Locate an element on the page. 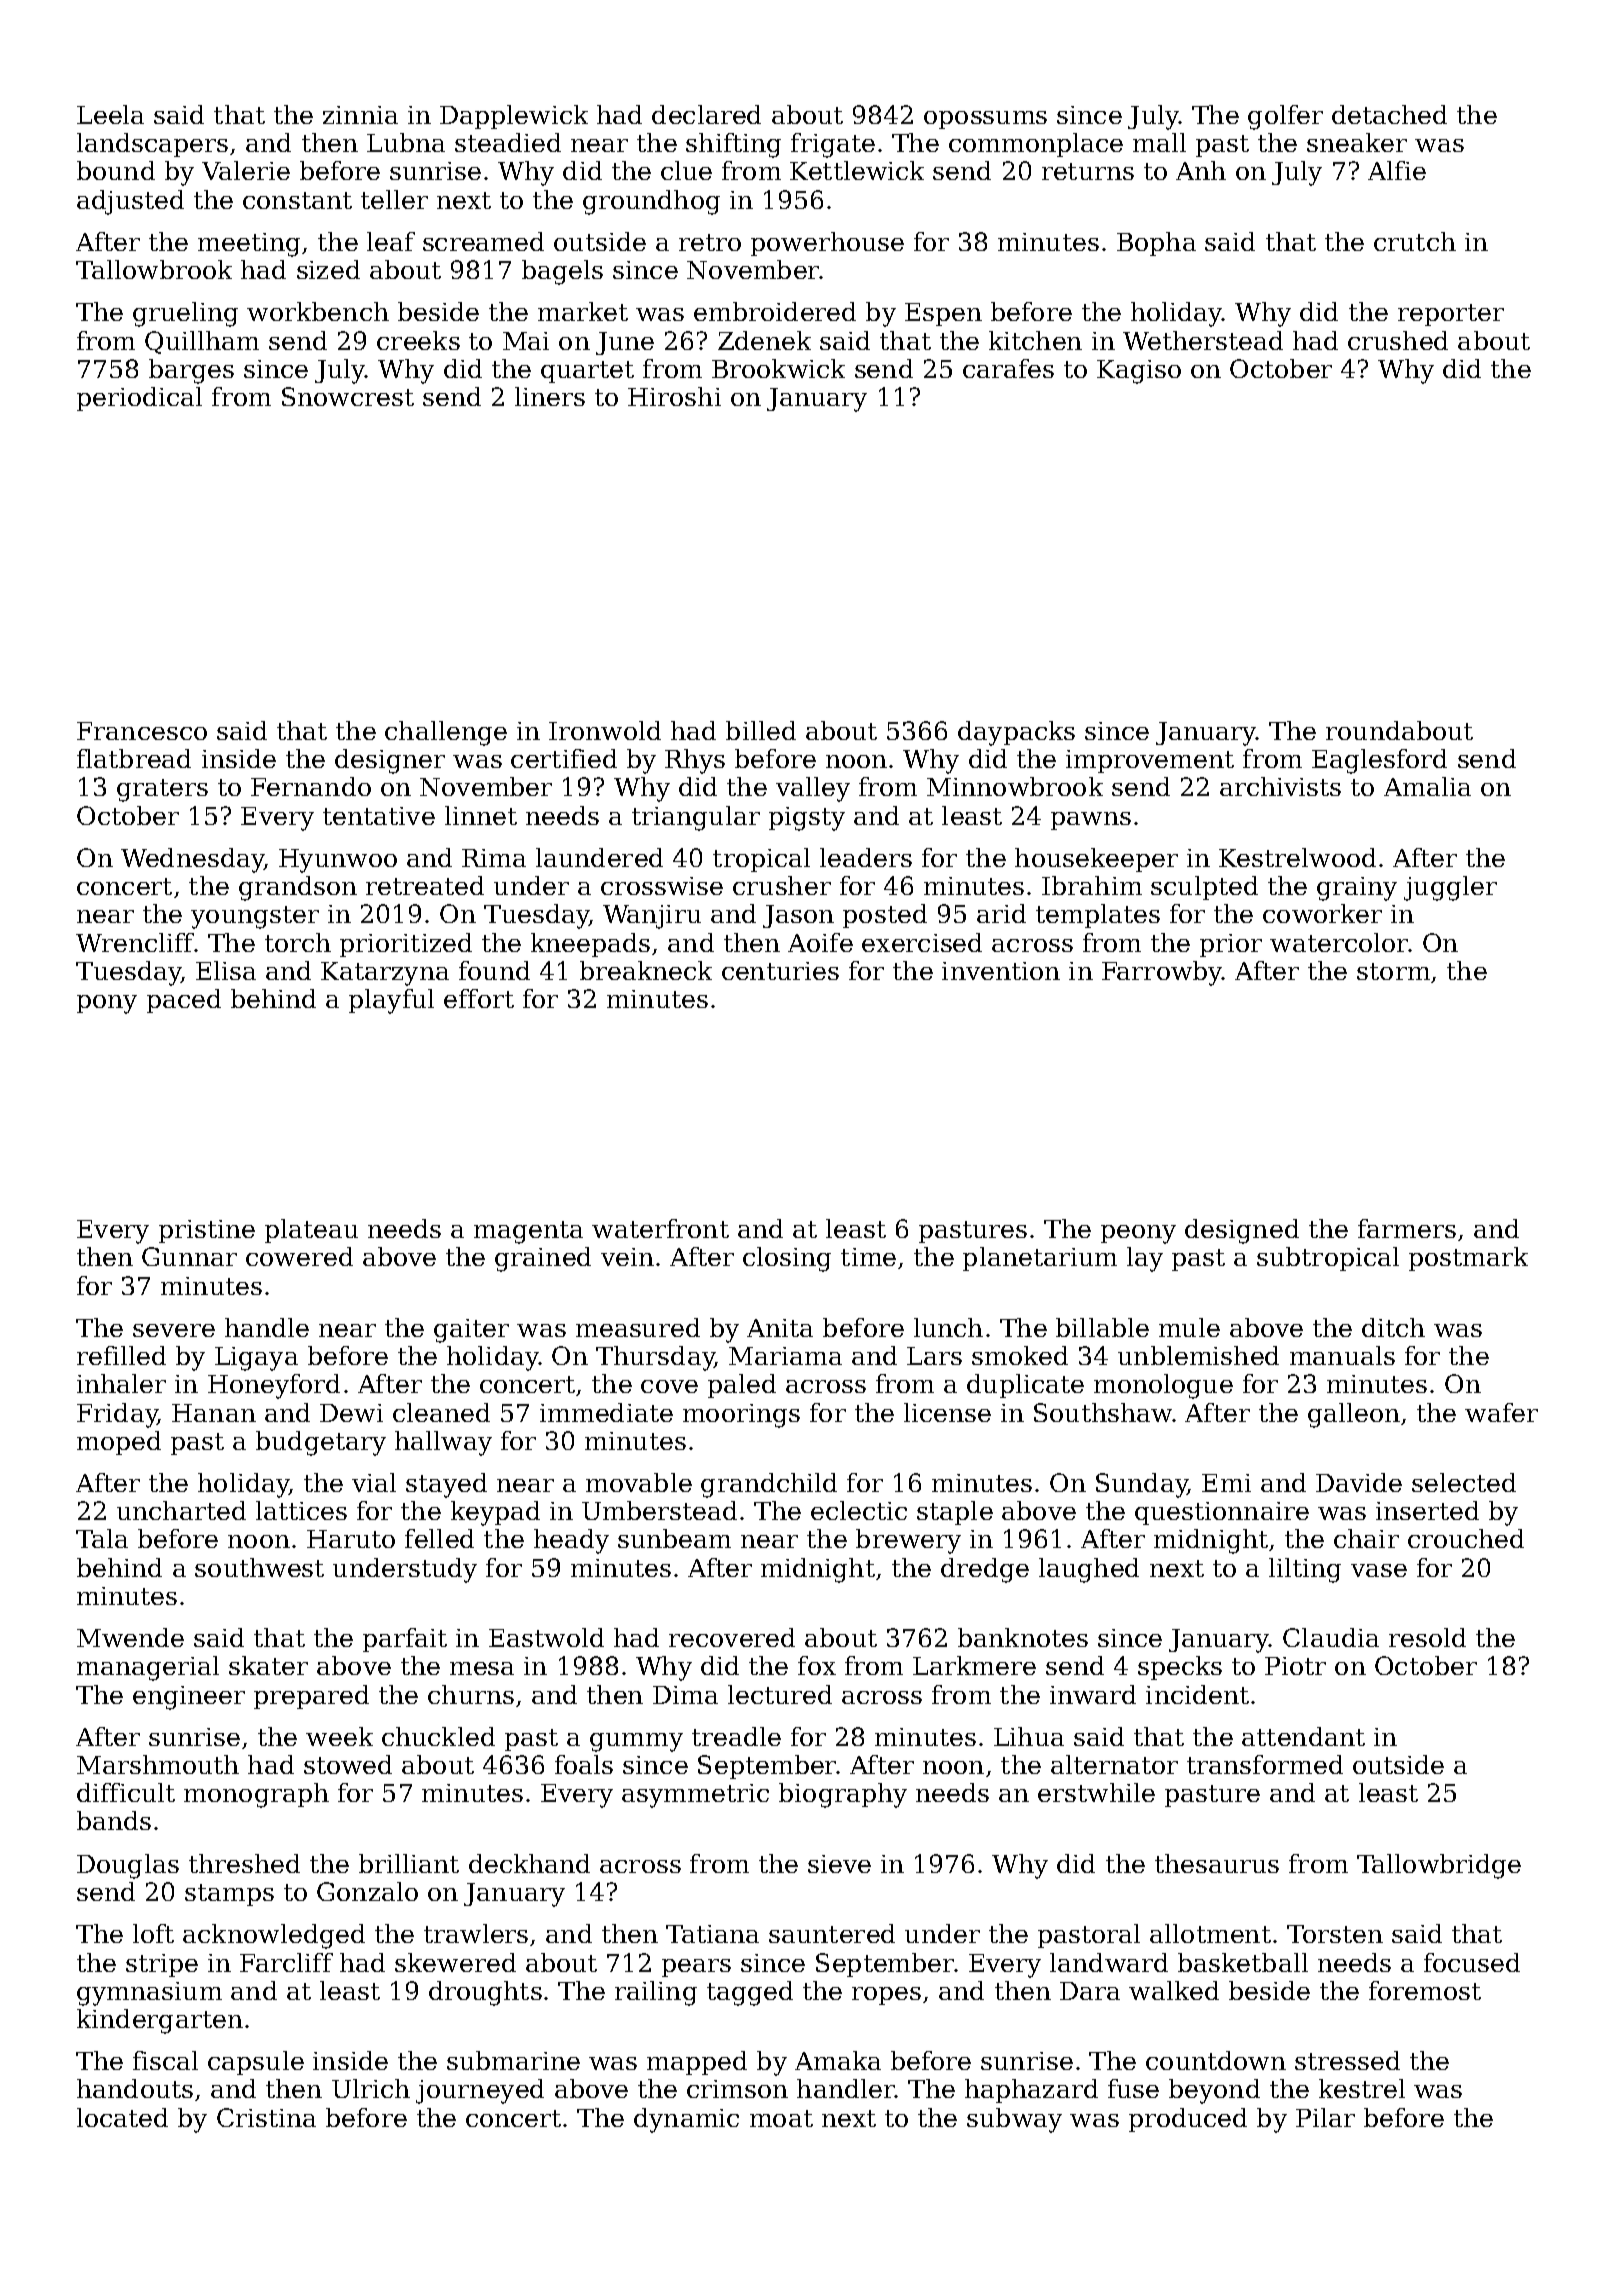  Espen is located at coordinates (943, 314).
